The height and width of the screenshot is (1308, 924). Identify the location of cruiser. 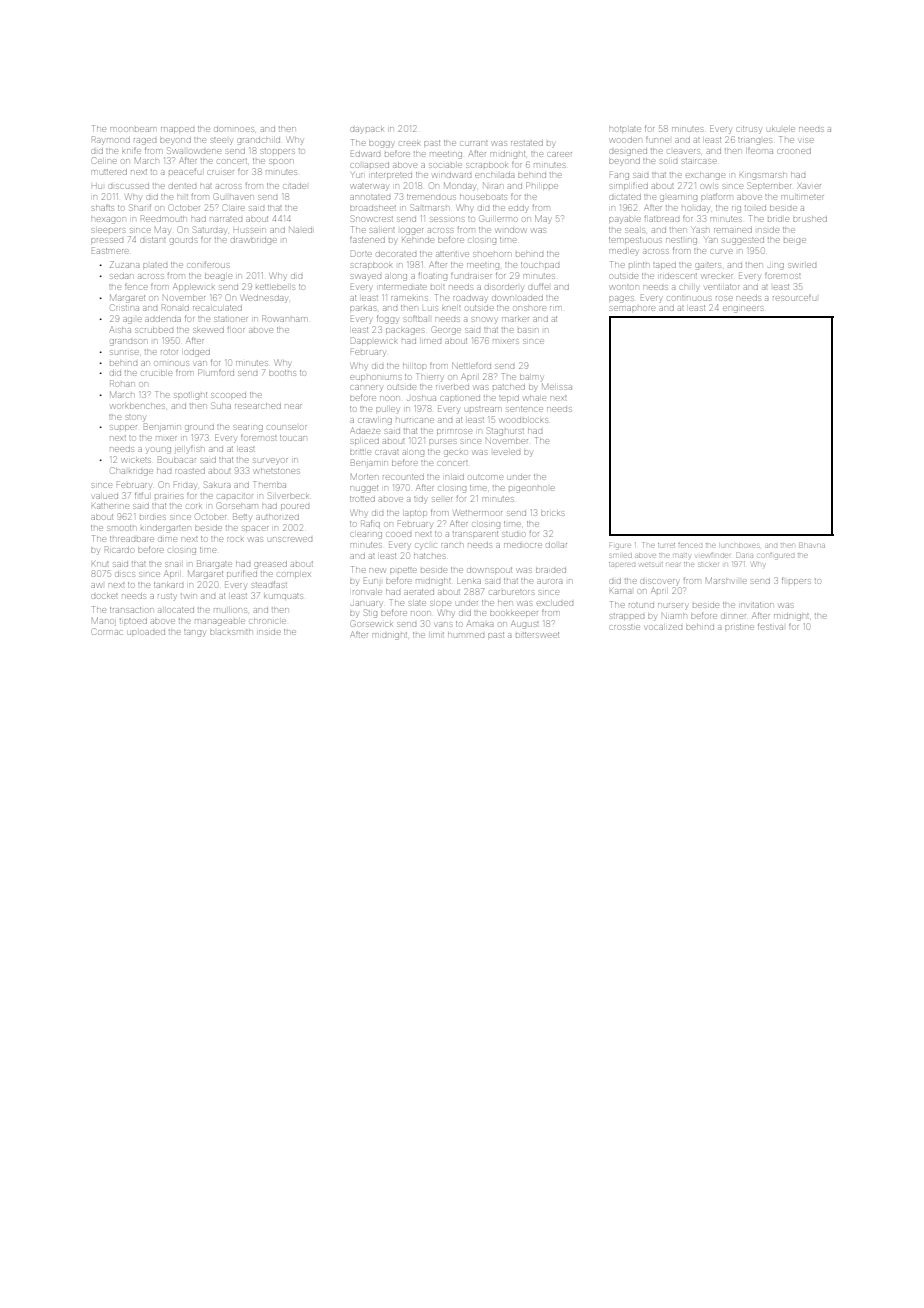
(221, 172).
